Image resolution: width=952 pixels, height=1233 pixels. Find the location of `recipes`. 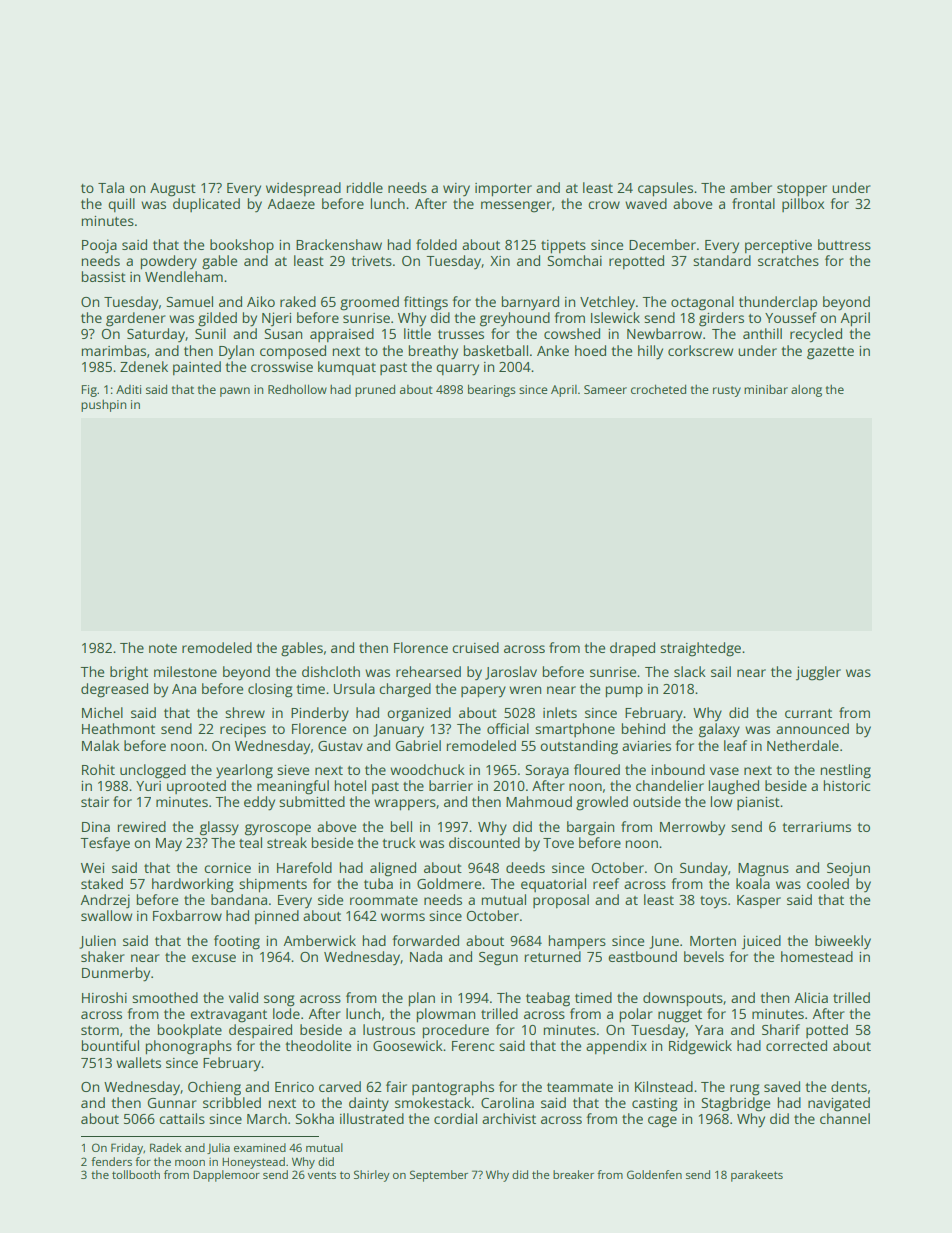

recipes is located at coordinates (243, 730).
